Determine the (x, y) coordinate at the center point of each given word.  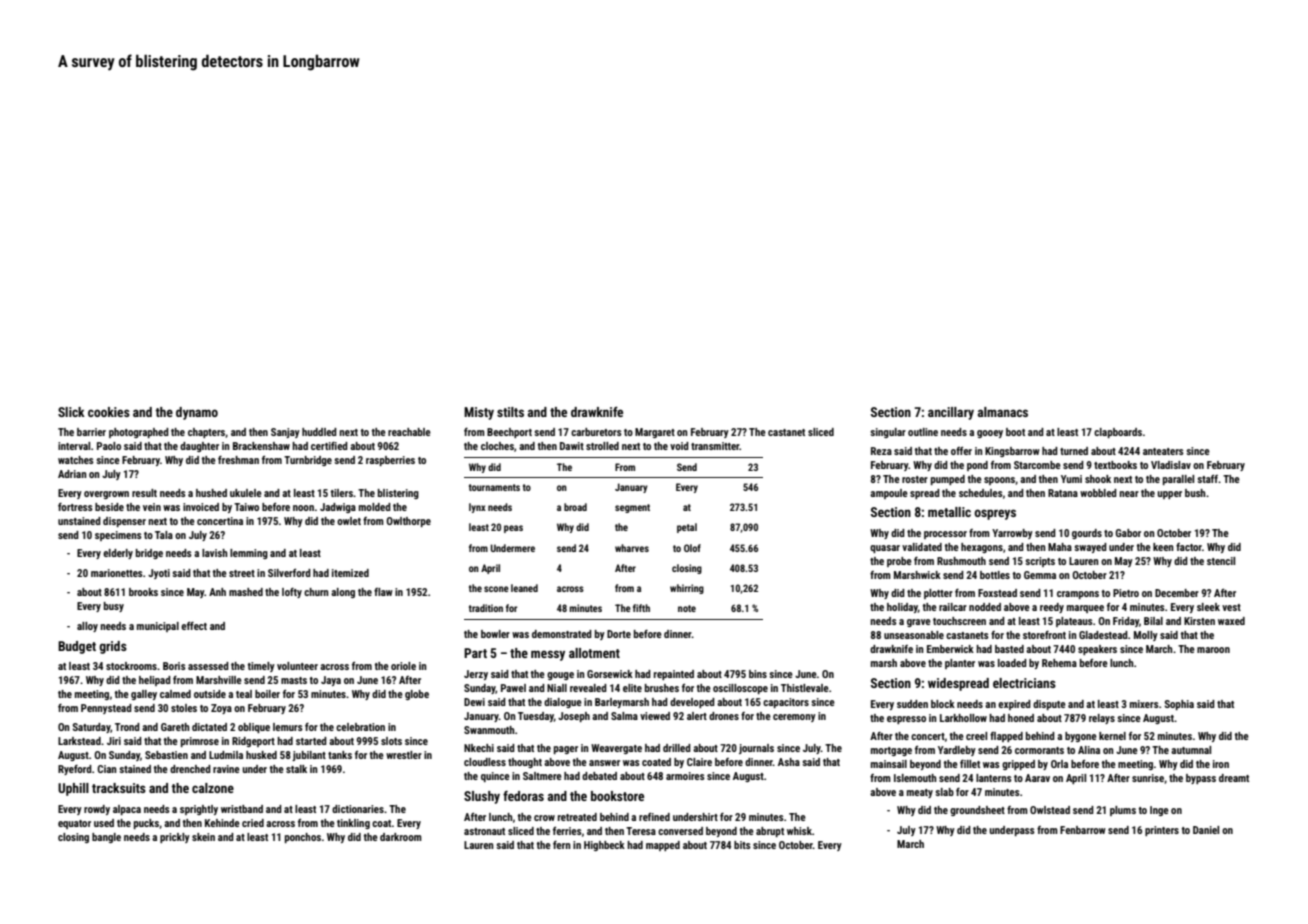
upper (1169, 495)
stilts (510, 412)
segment (632, 508)
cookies (109, 412)
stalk (296, 769)
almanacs (1003, 412)
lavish (214, 553)
